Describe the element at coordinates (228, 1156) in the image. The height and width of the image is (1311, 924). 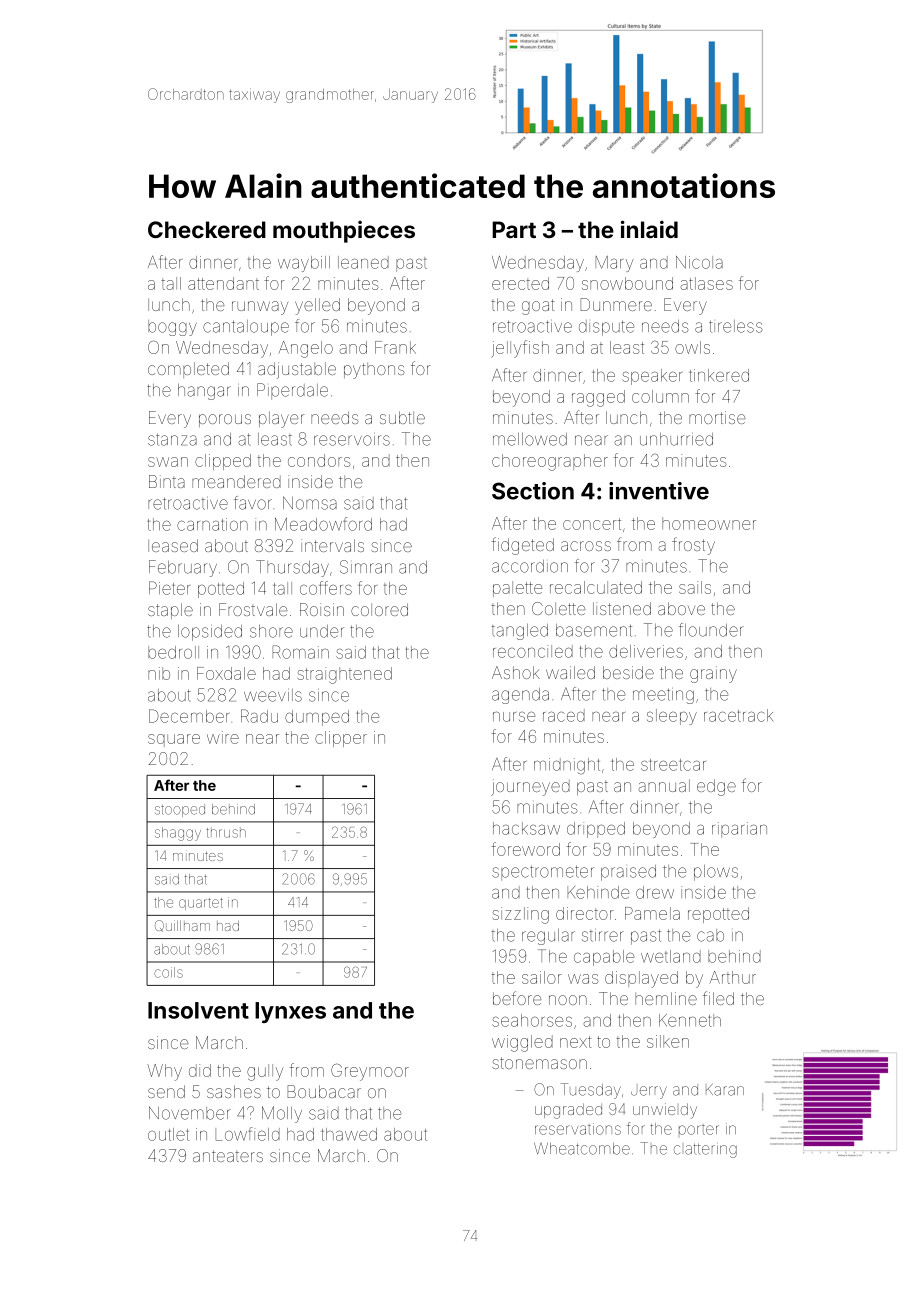
I see `anteaters` at that location.
